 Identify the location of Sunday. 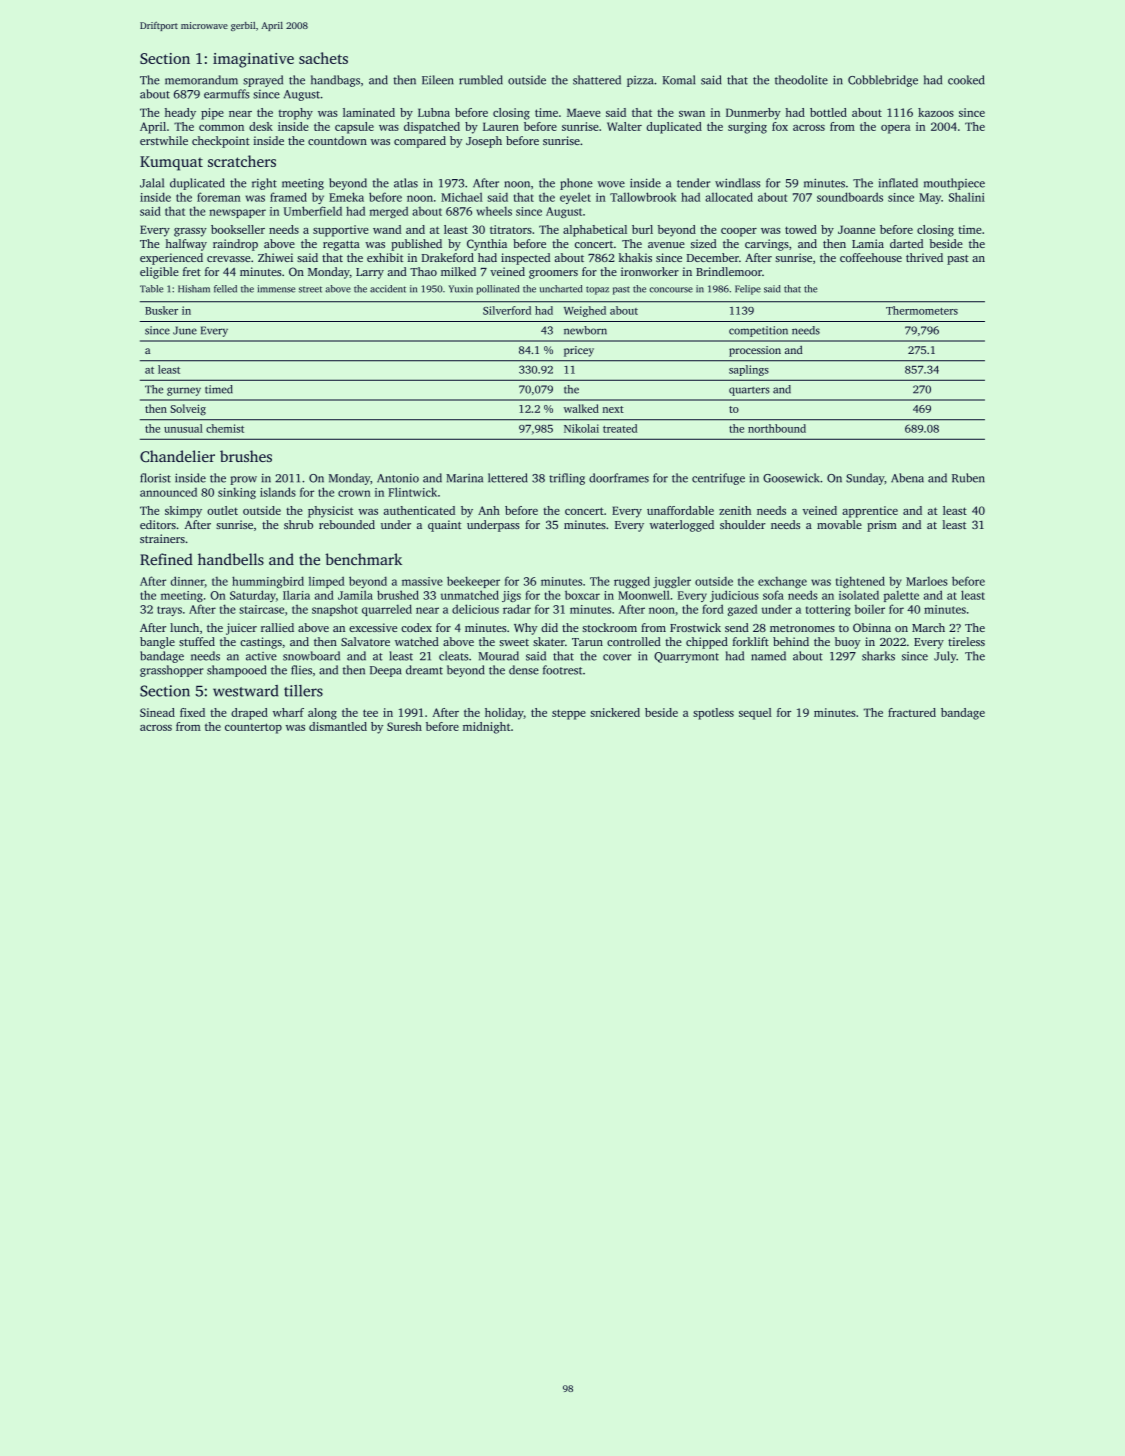
(865, 479).
